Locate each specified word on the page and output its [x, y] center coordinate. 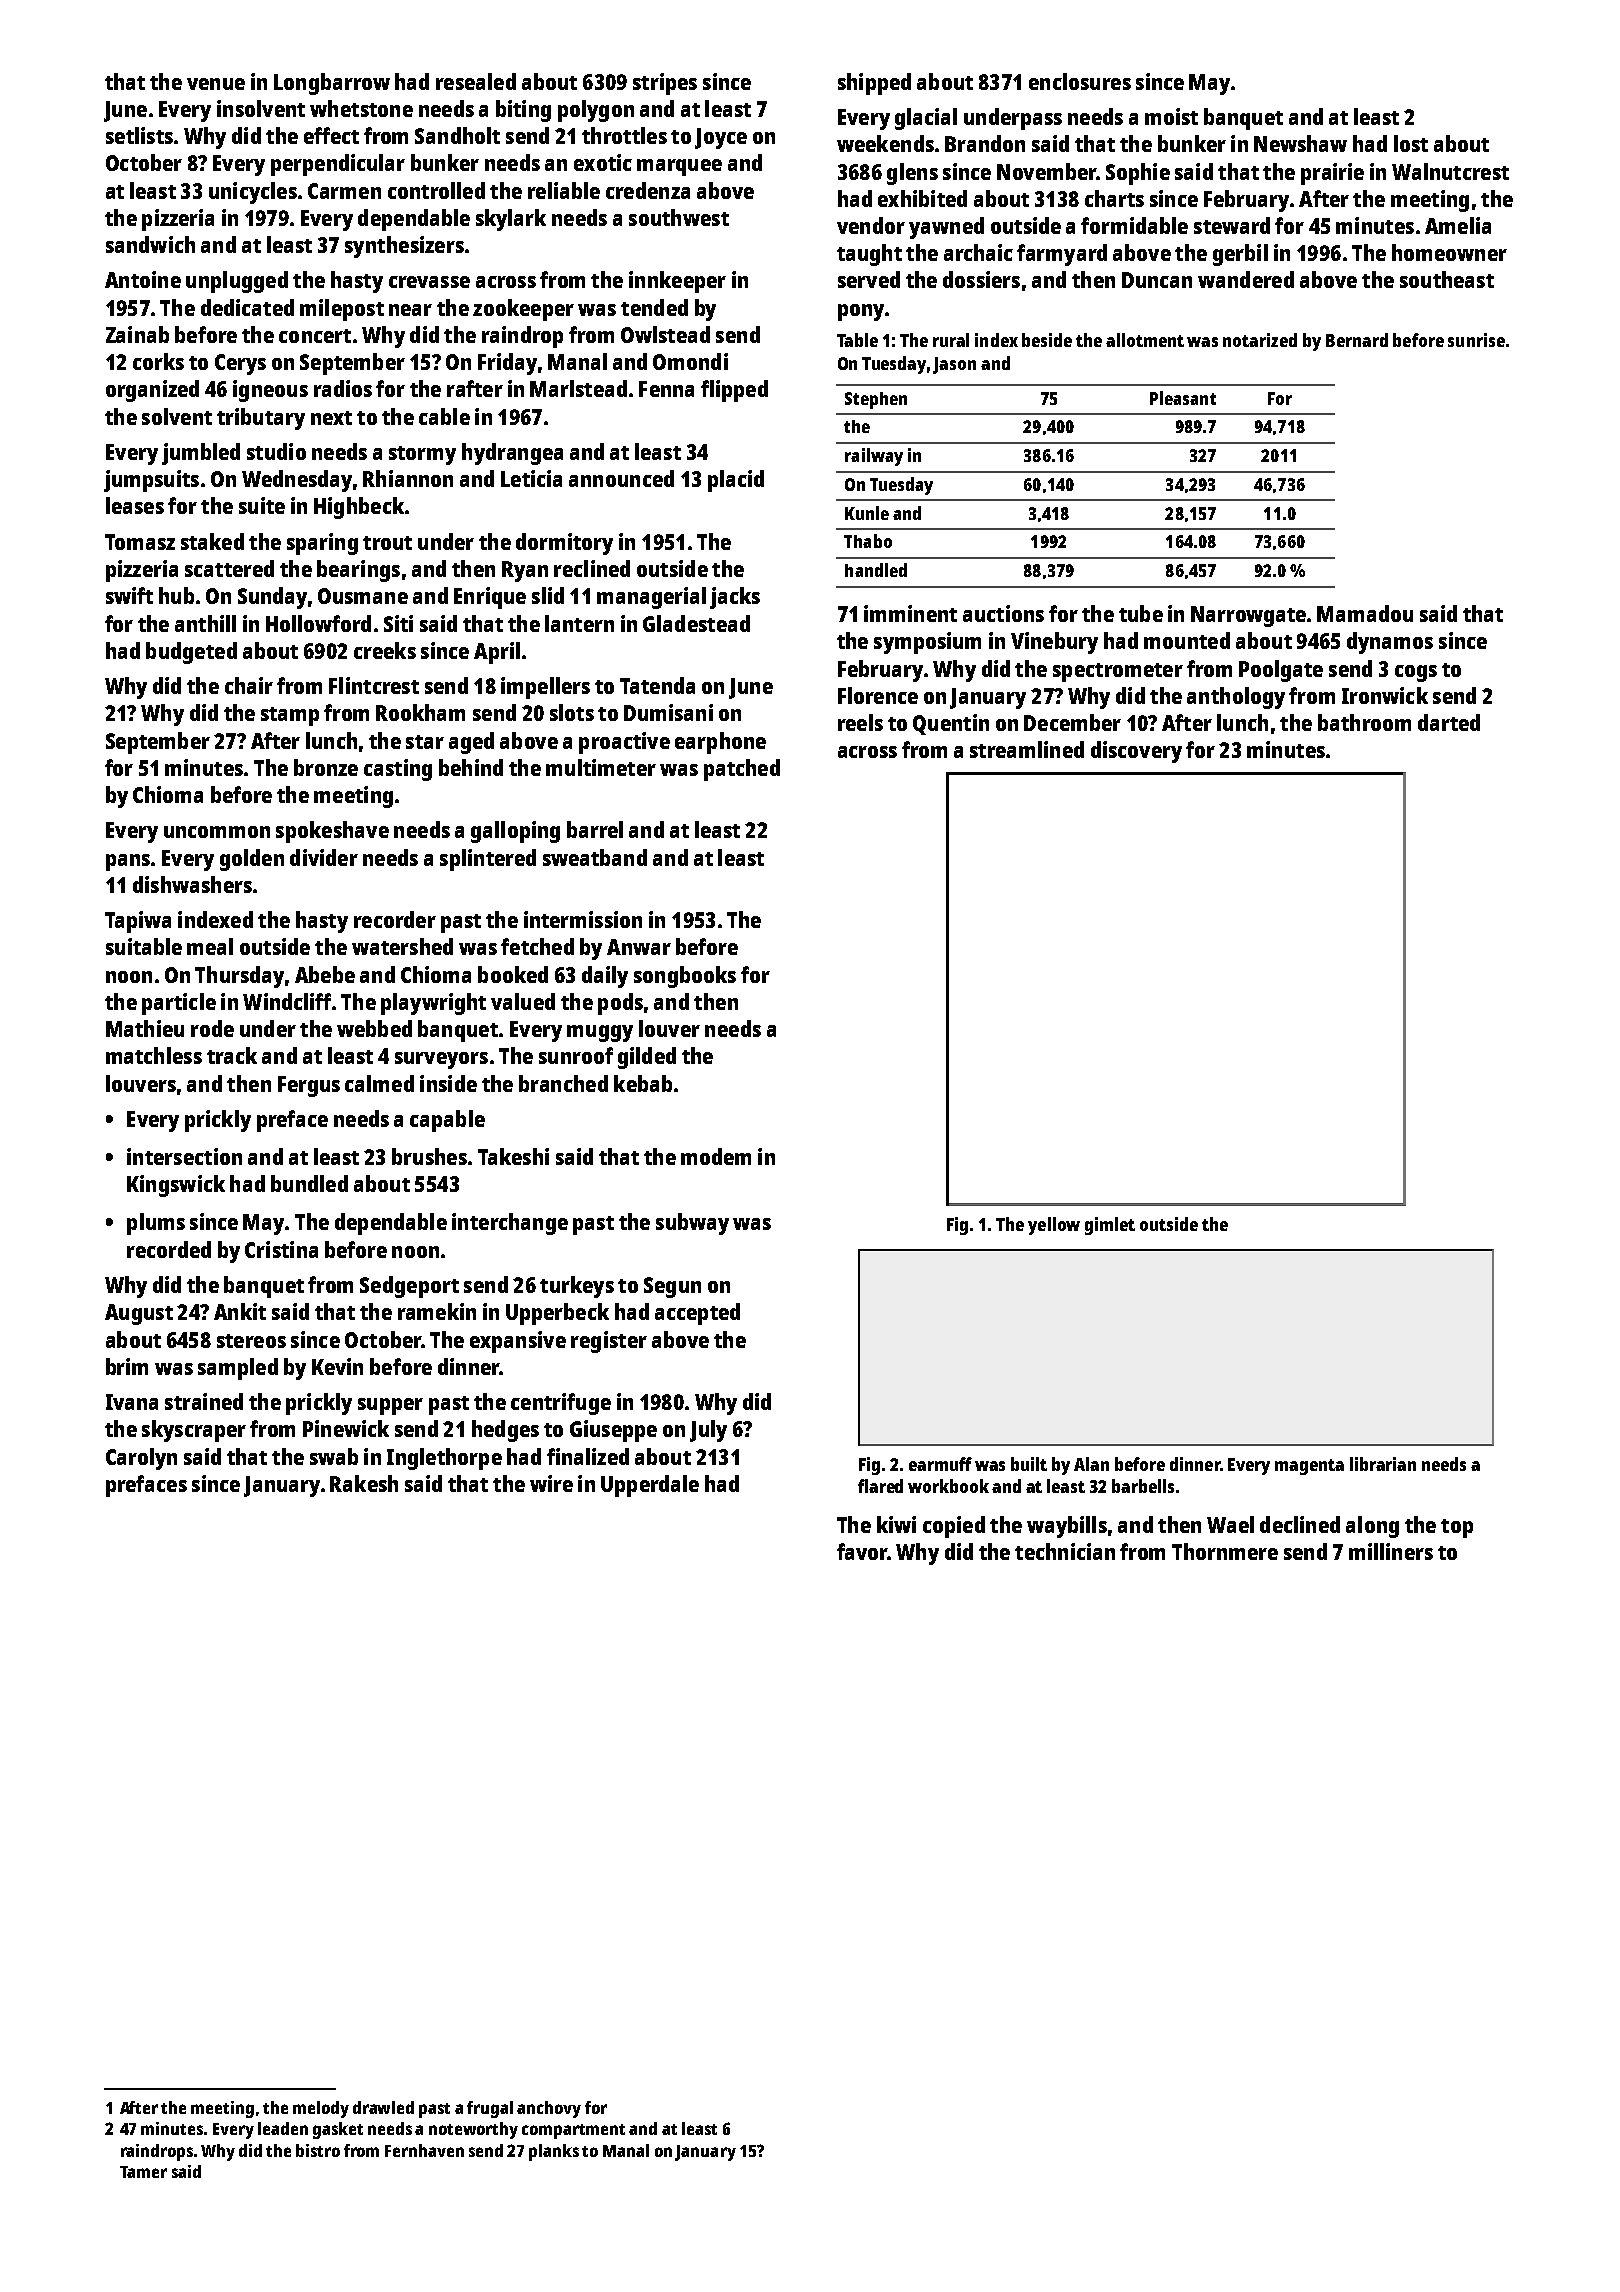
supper [390, 1406]
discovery [1136, 752]
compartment [573, 2131]
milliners [1391, 1551]
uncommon [217, 832]
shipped [874, 84]
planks [554, 2152]
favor [862, 1551]
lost [1411, 143]
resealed [476, 81]
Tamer [143, 2172]
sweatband [595, 857]
